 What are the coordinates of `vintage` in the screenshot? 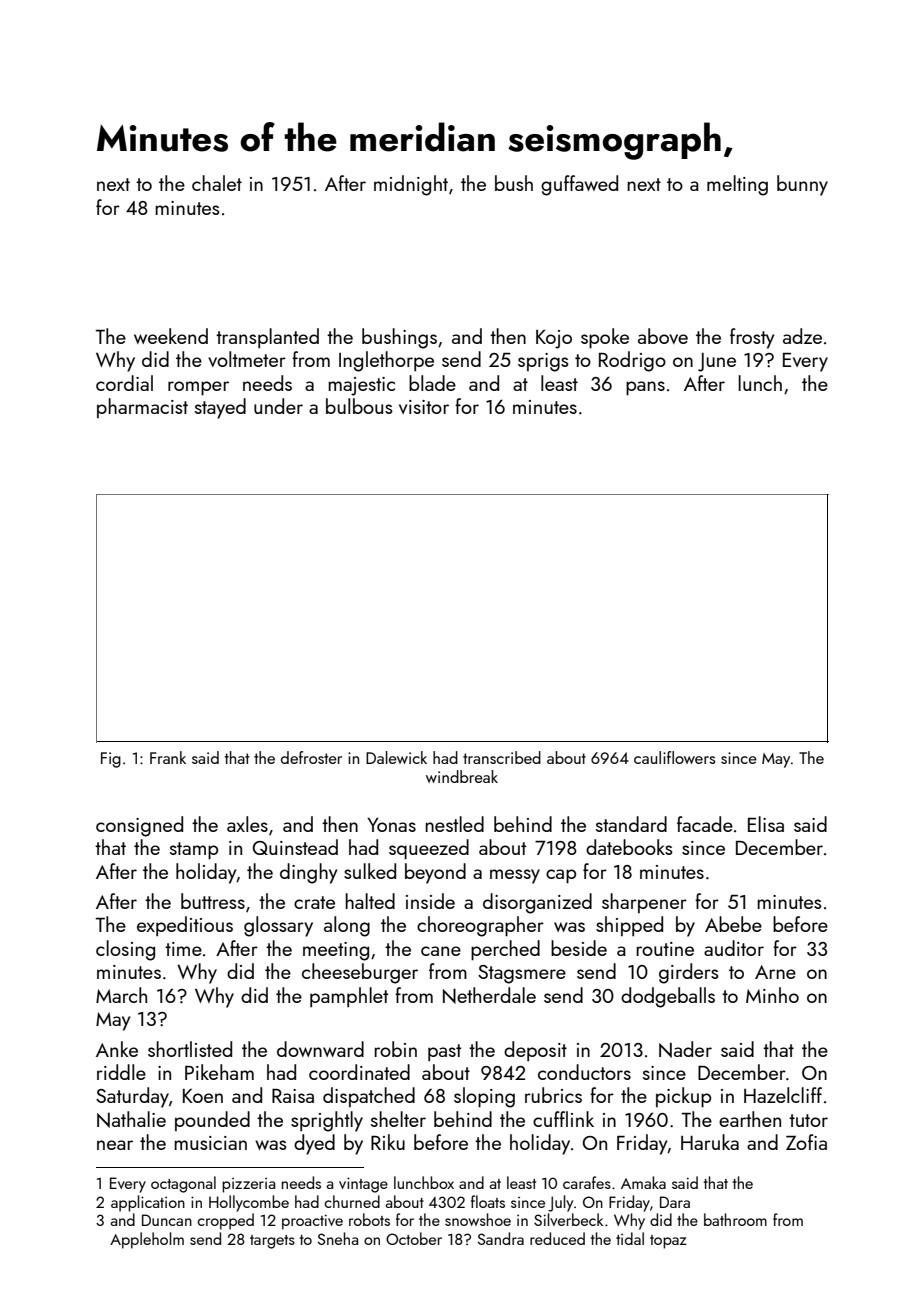 It's located at (363, 1185).
